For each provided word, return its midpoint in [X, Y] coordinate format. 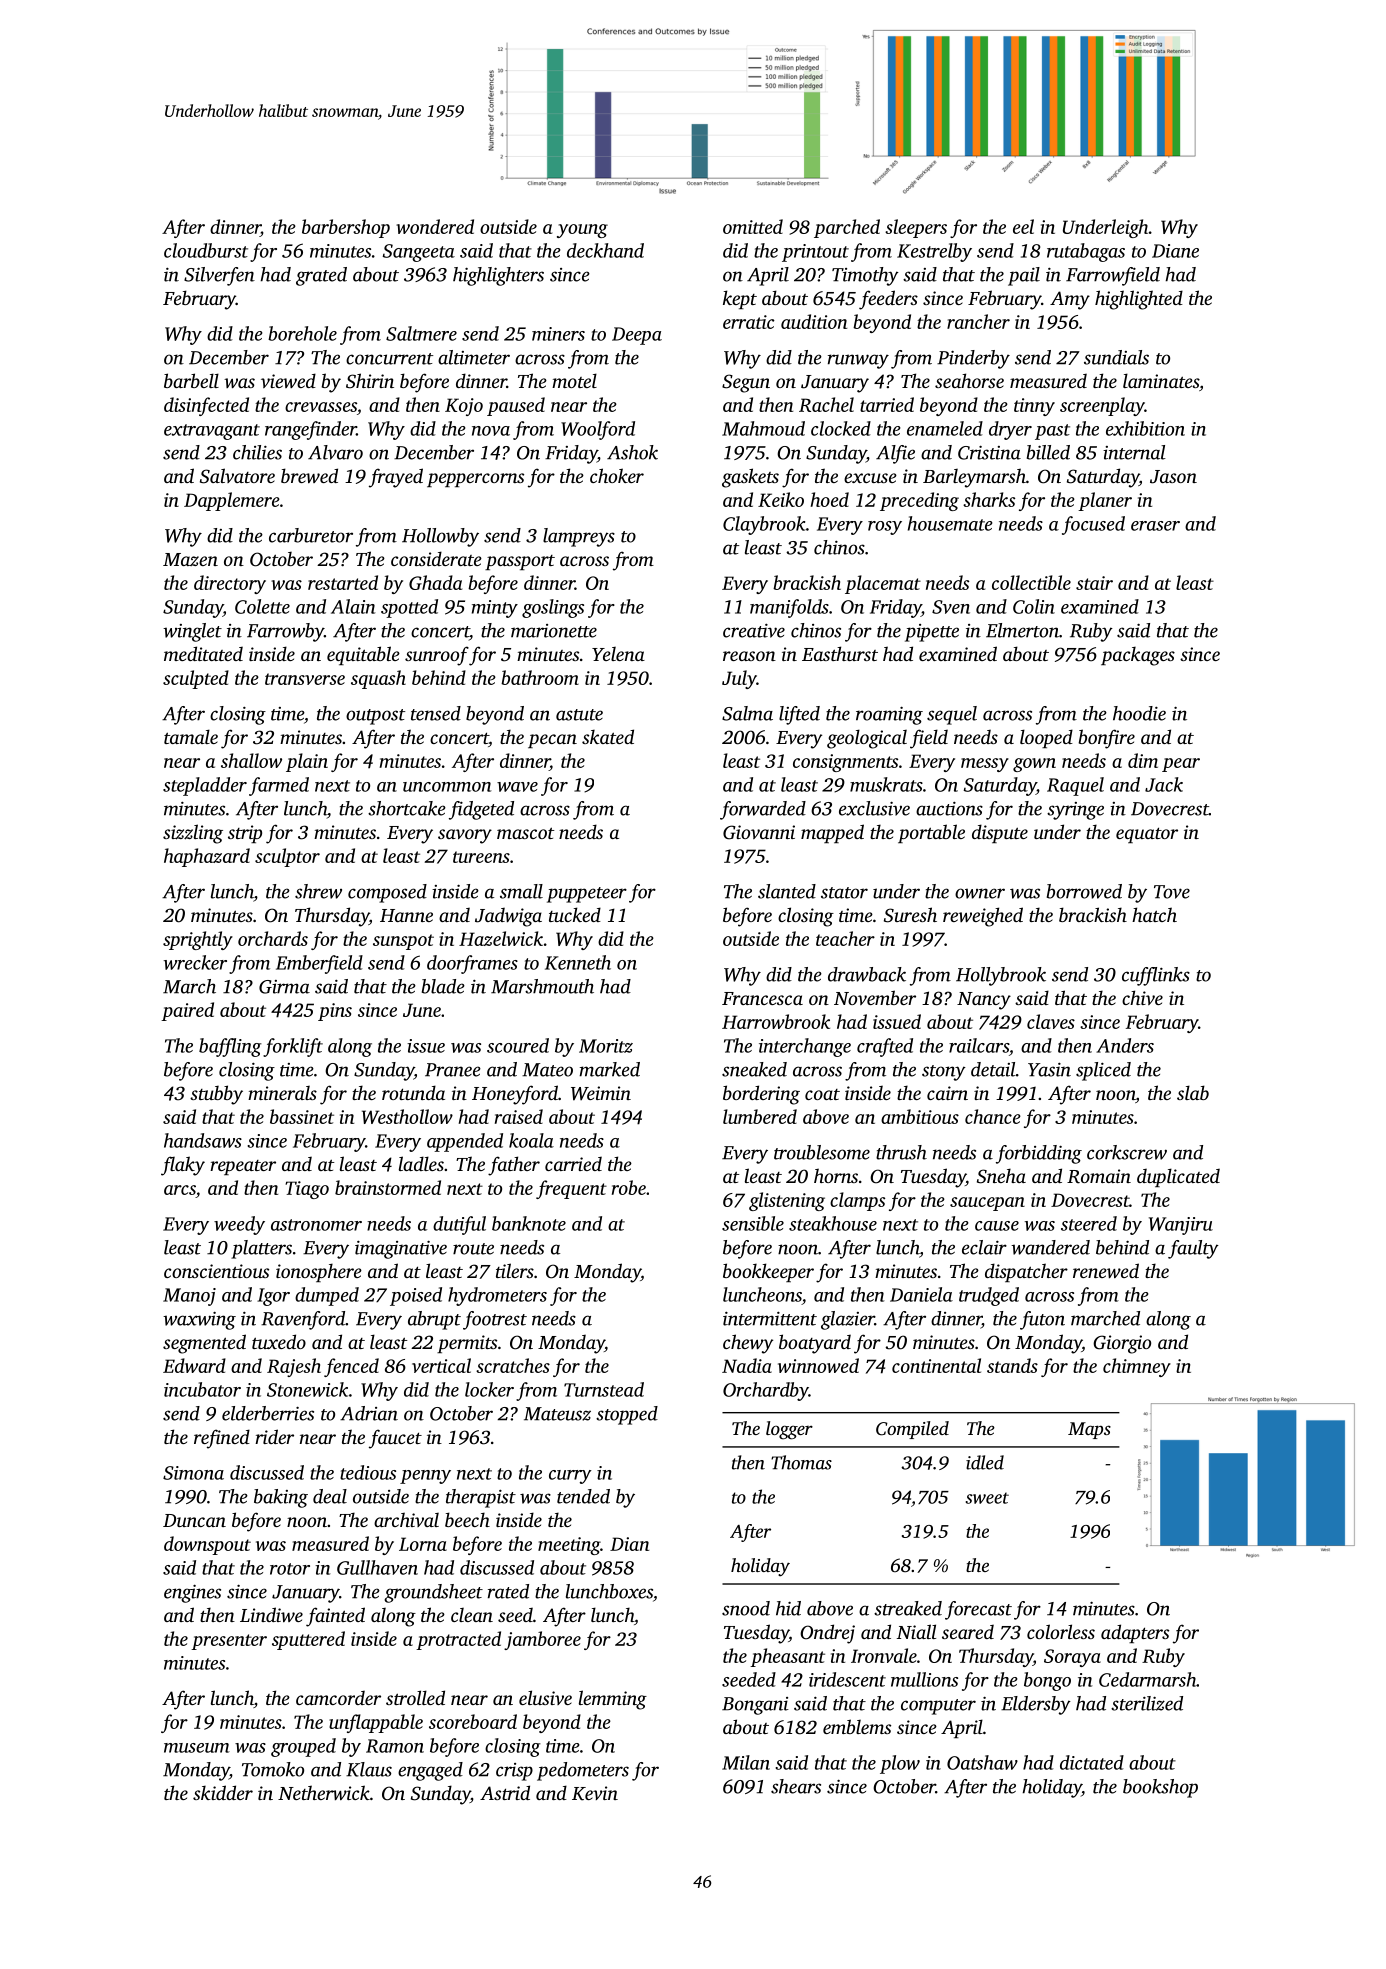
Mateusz [557, 1414]
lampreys [579, 537]
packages [1138, 656]
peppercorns [475, 480]
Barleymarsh [974, 478]
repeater [243, 1167]
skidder [223, 1792]
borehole [302, 333]
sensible [753, 1223]
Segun [746, 383]
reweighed [983, 917]
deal [330, 1496]
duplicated [1178, 1177]
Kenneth [578, 962]
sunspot [403, 942]
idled [985, 1462]
